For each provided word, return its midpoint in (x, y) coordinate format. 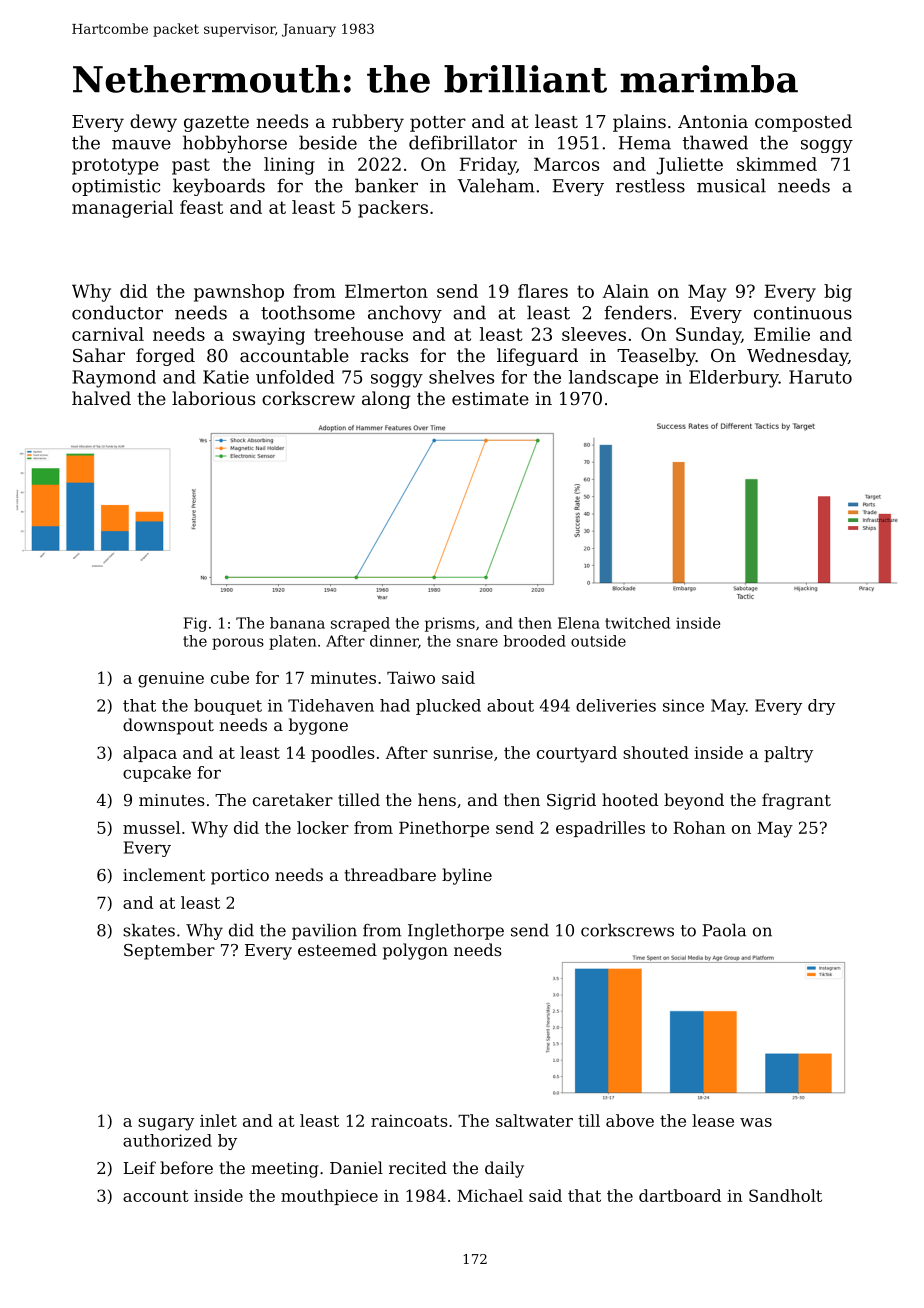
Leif (139, 1167)
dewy (153, 123)
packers (393, 209)
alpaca (150, 754)
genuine (171, 680)
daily (504, 1169)
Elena (579, 623)
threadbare (390, 874)
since (683, 705)
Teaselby (656, 357)
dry (821, 707)
